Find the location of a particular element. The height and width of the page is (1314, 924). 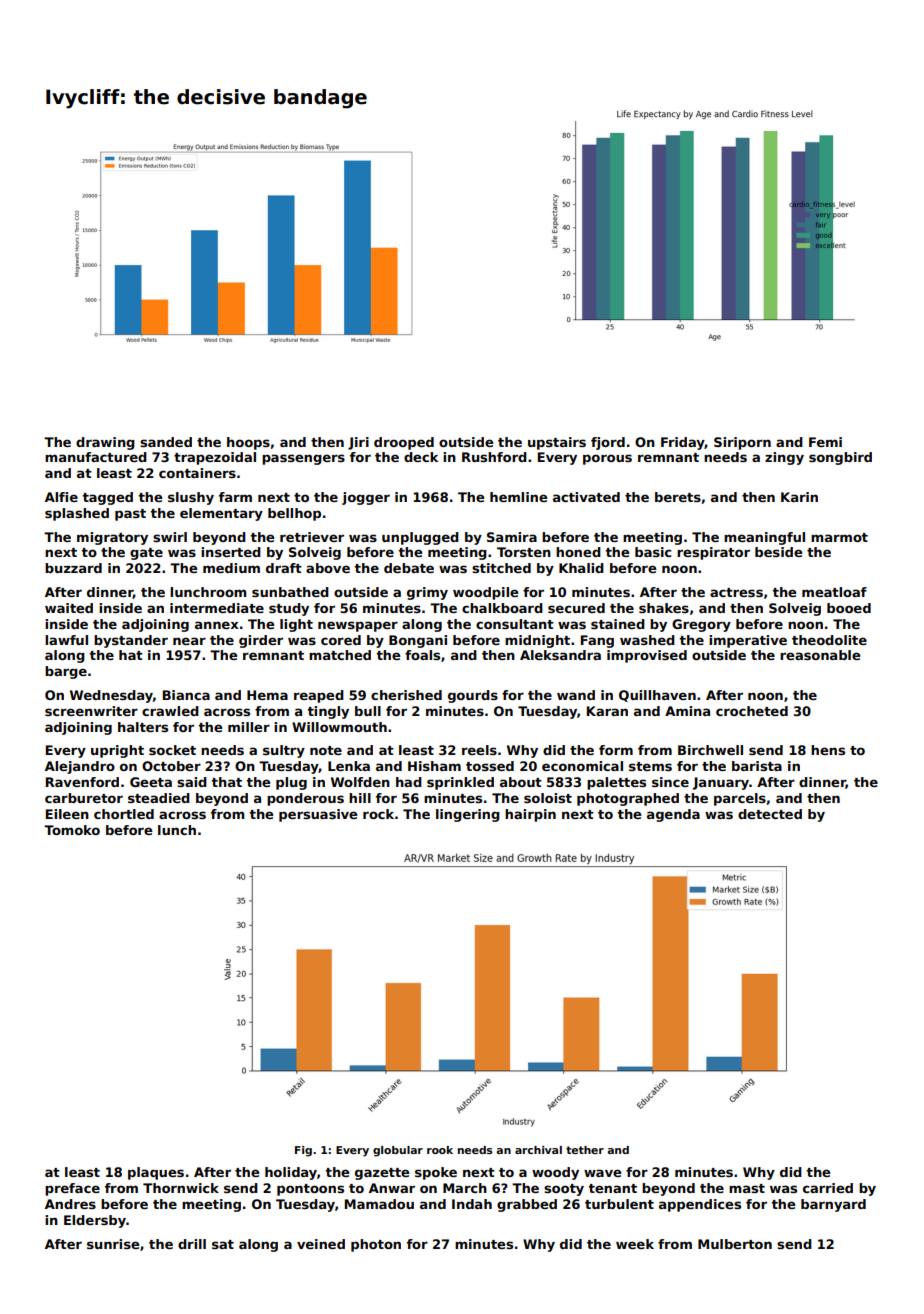

mast is located at coordinates (747, 1188).
